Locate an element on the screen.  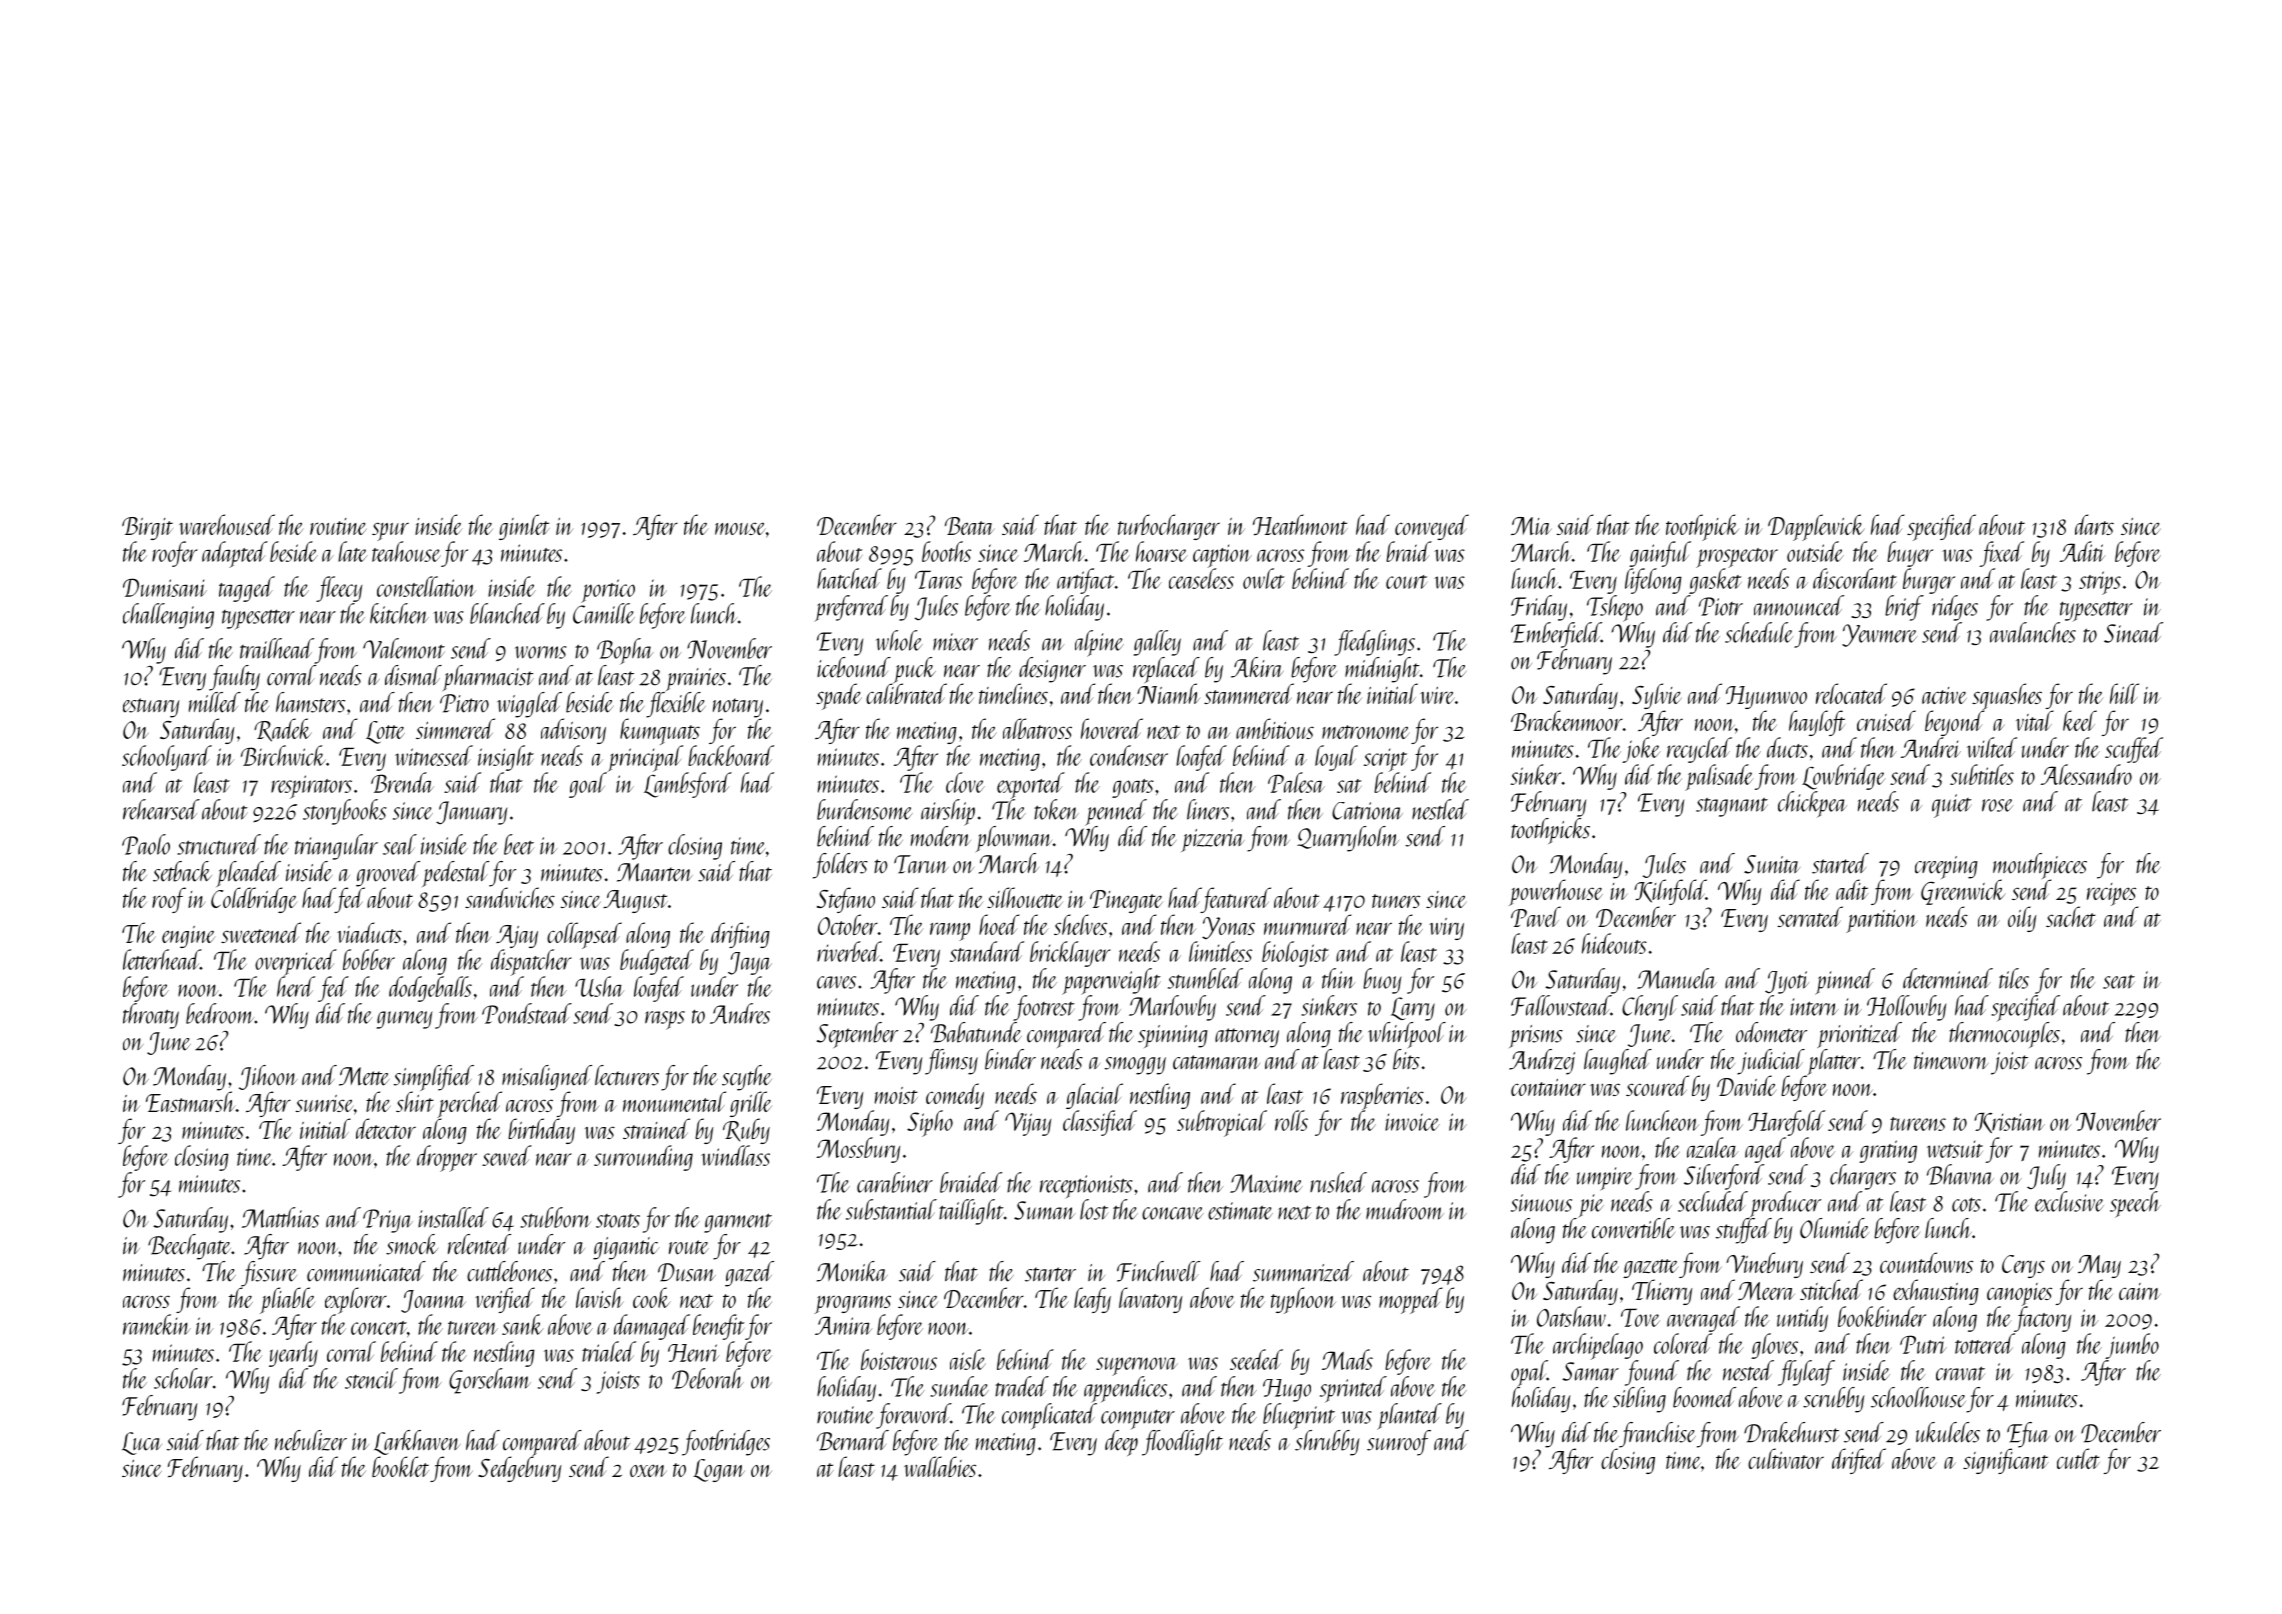
booths is located at coordinates (946, 551).
